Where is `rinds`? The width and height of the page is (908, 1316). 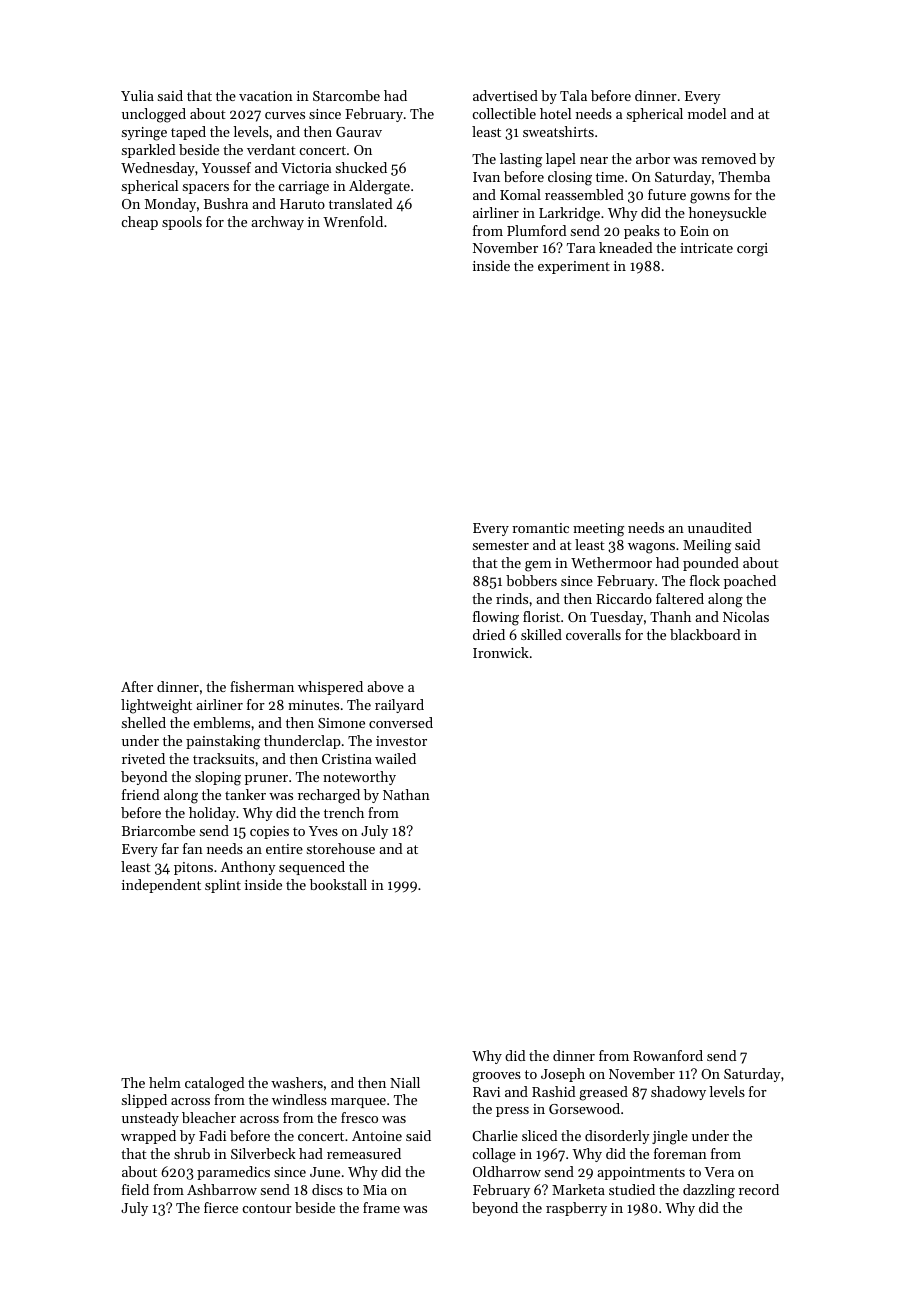
rinds is located at coordinates (512, 598).
